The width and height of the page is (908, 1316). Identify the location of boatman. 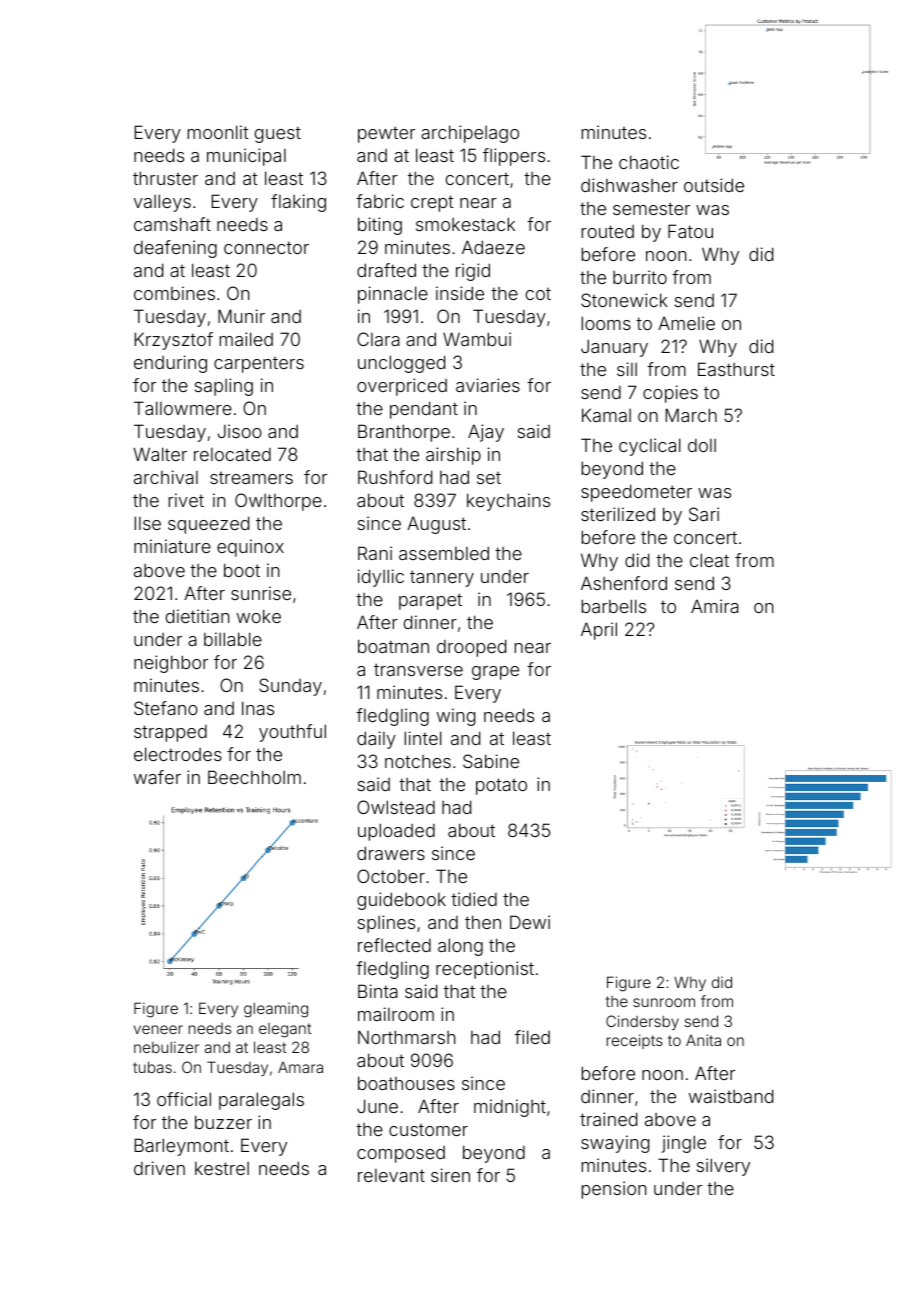
(393, 646).
